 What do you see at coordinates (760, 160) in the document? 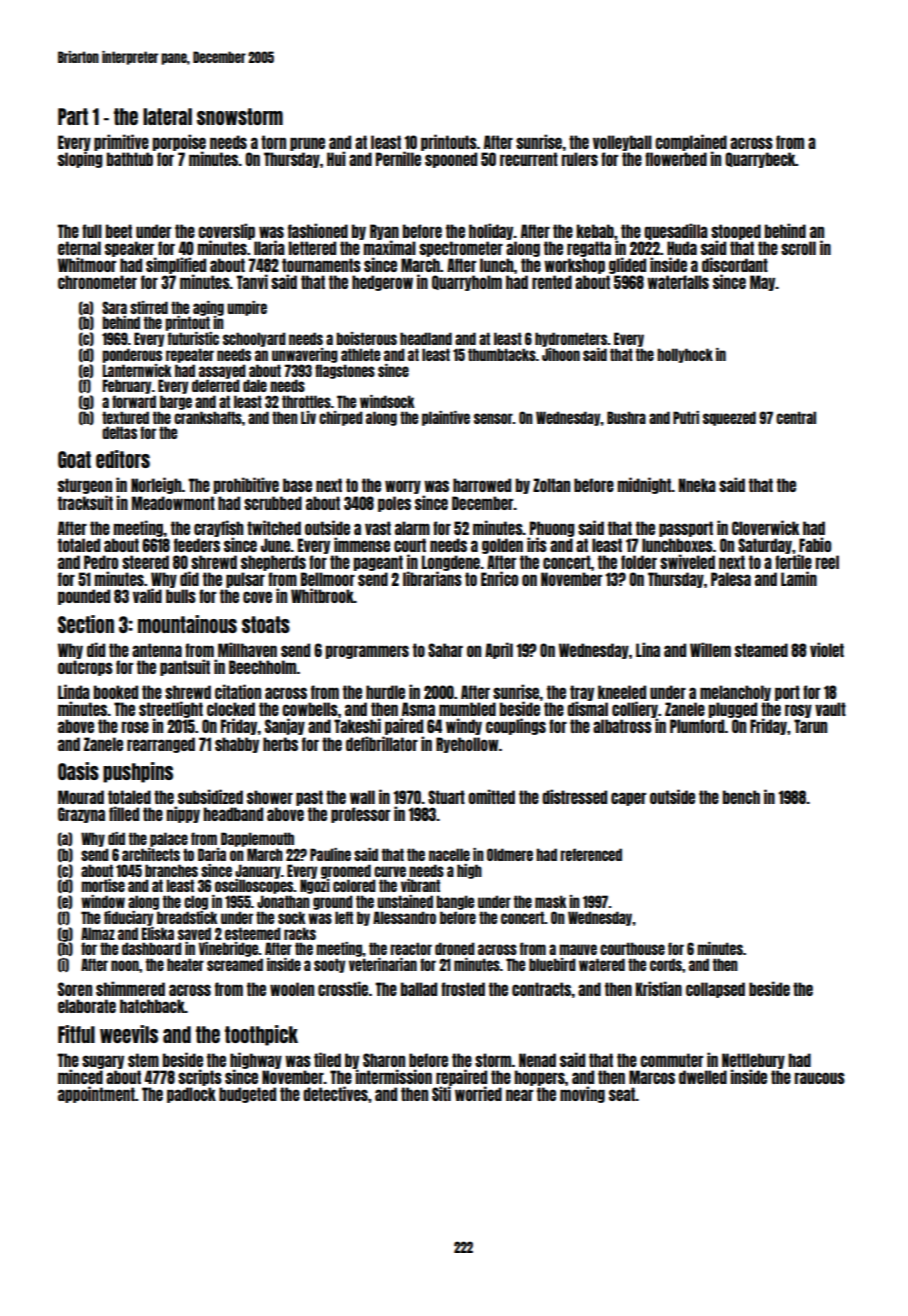
I see `Quarrybeck` at bounding box center [760, 160].
